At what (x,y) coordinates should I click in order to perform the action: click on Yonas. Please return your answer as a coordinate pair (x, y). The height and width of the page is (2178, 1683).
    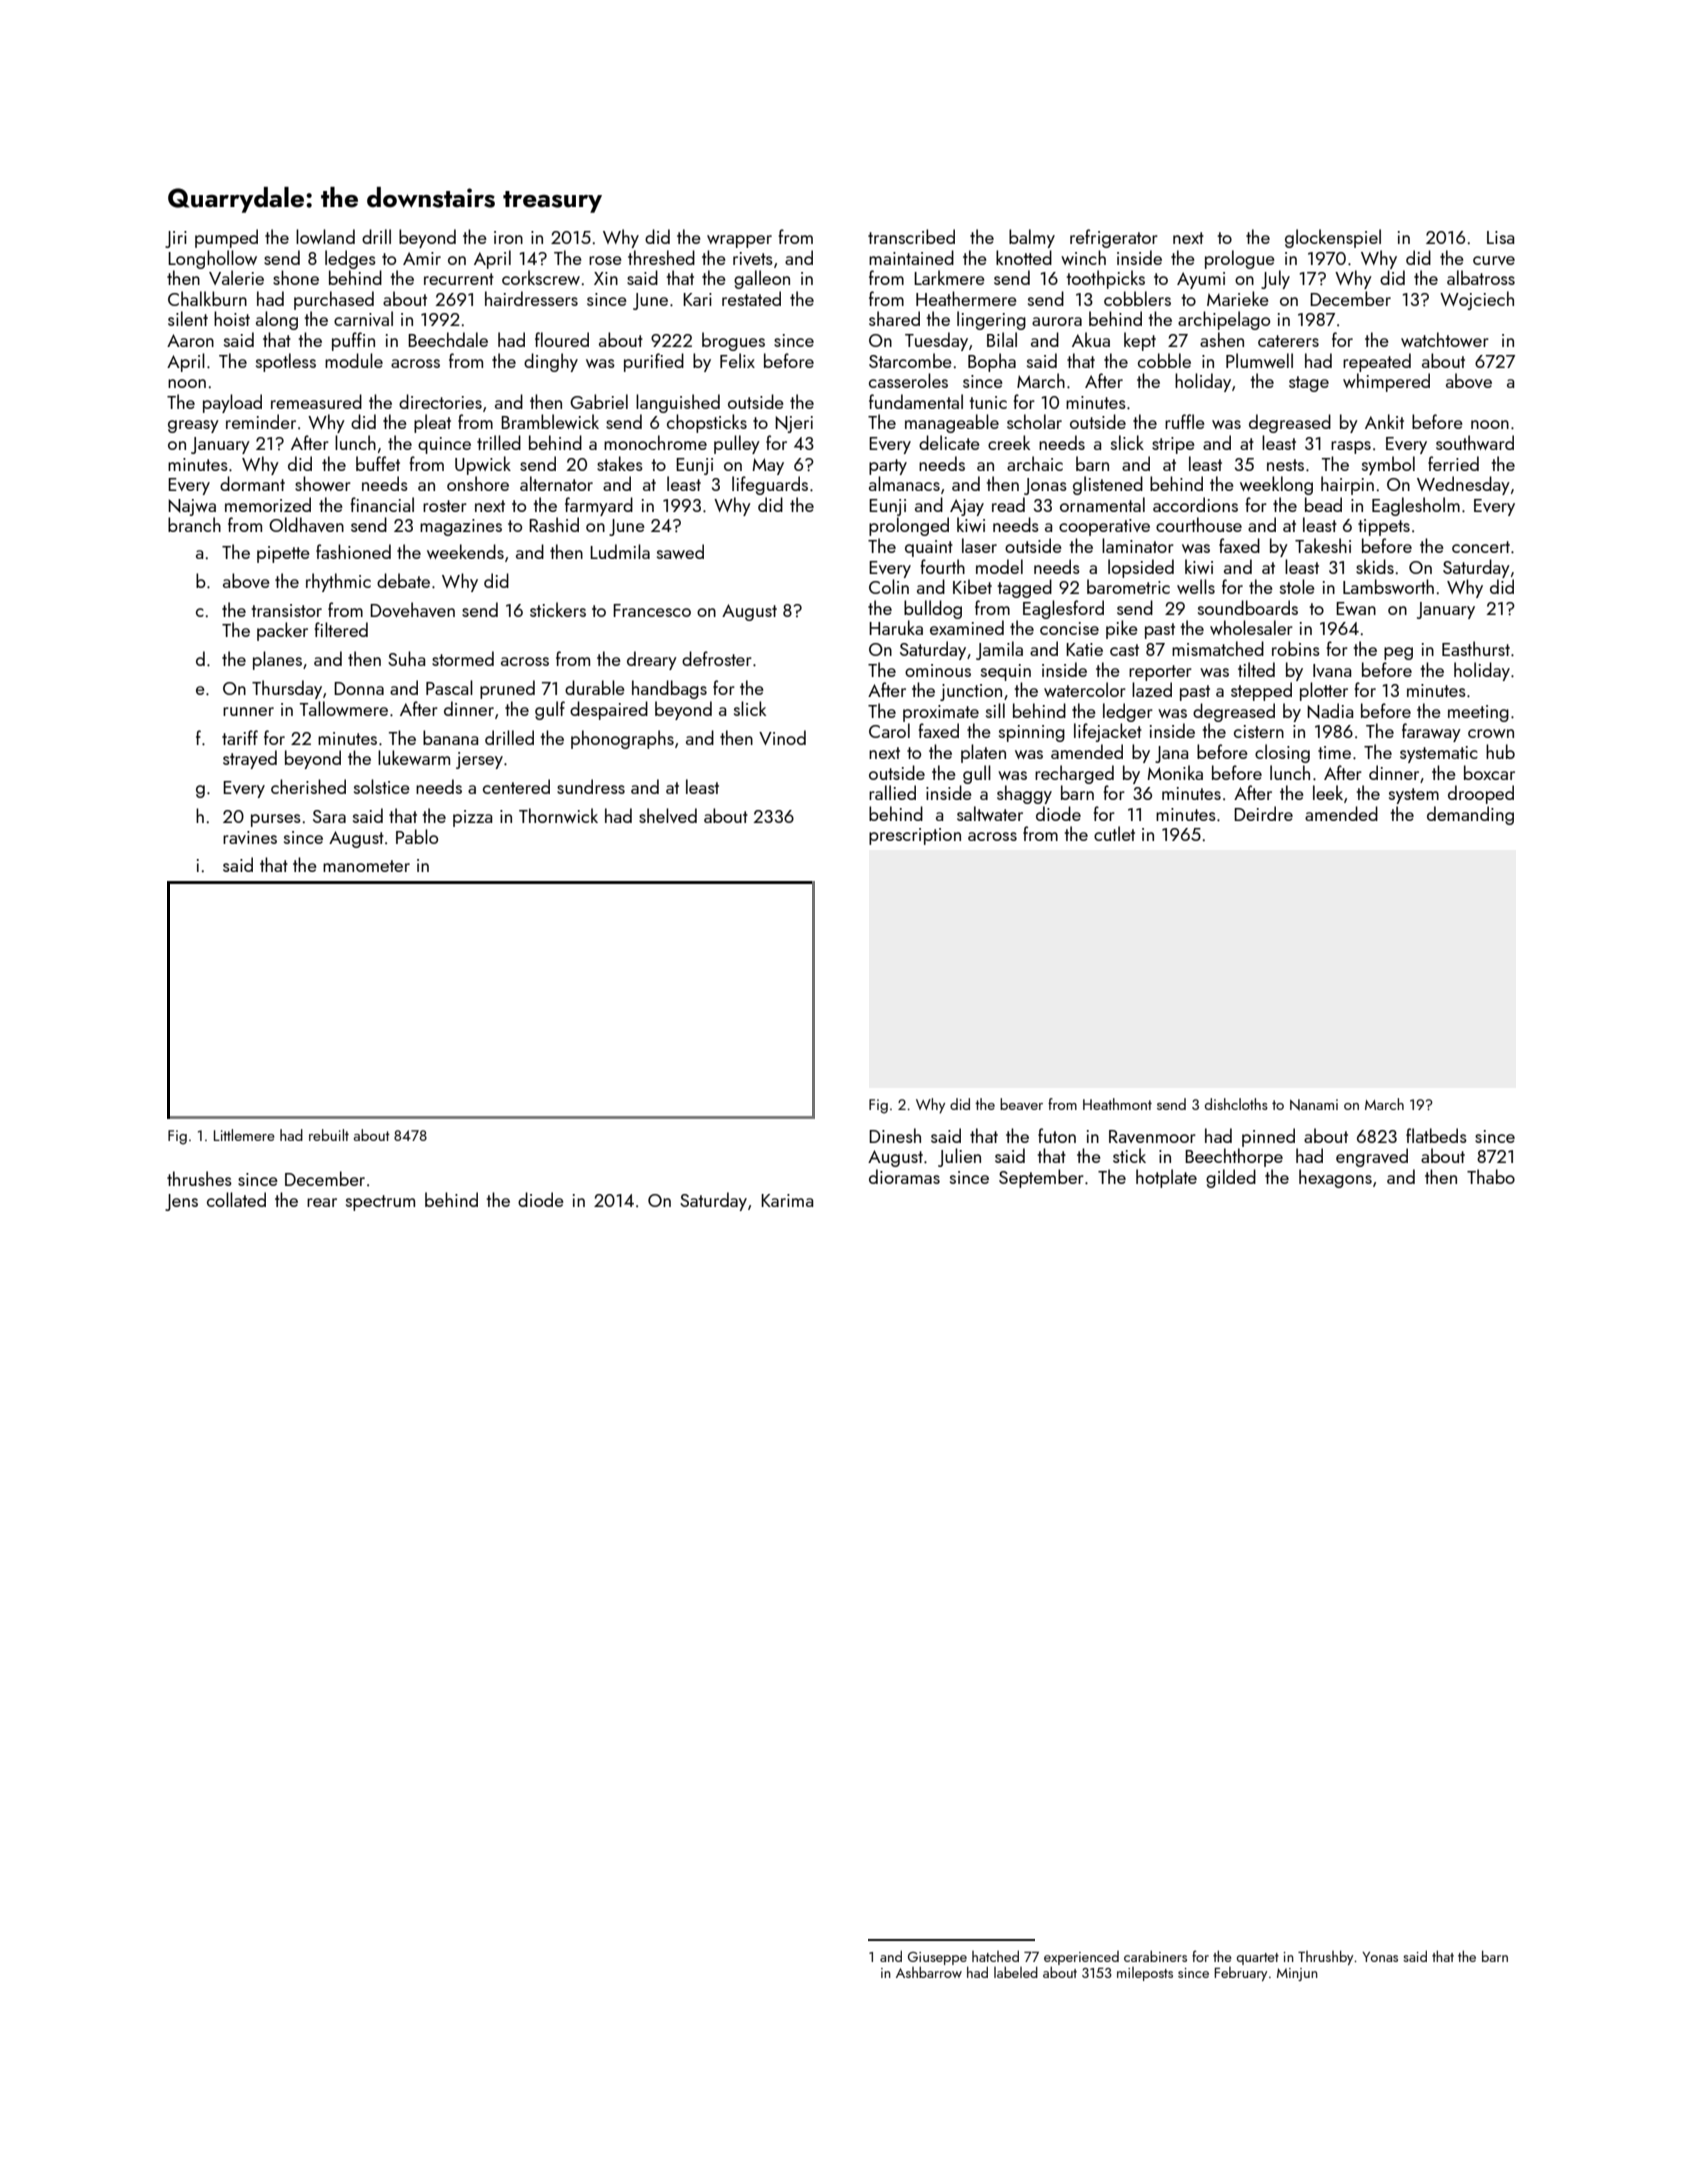
    Looking at the image, I should click on (1380, 1957).
